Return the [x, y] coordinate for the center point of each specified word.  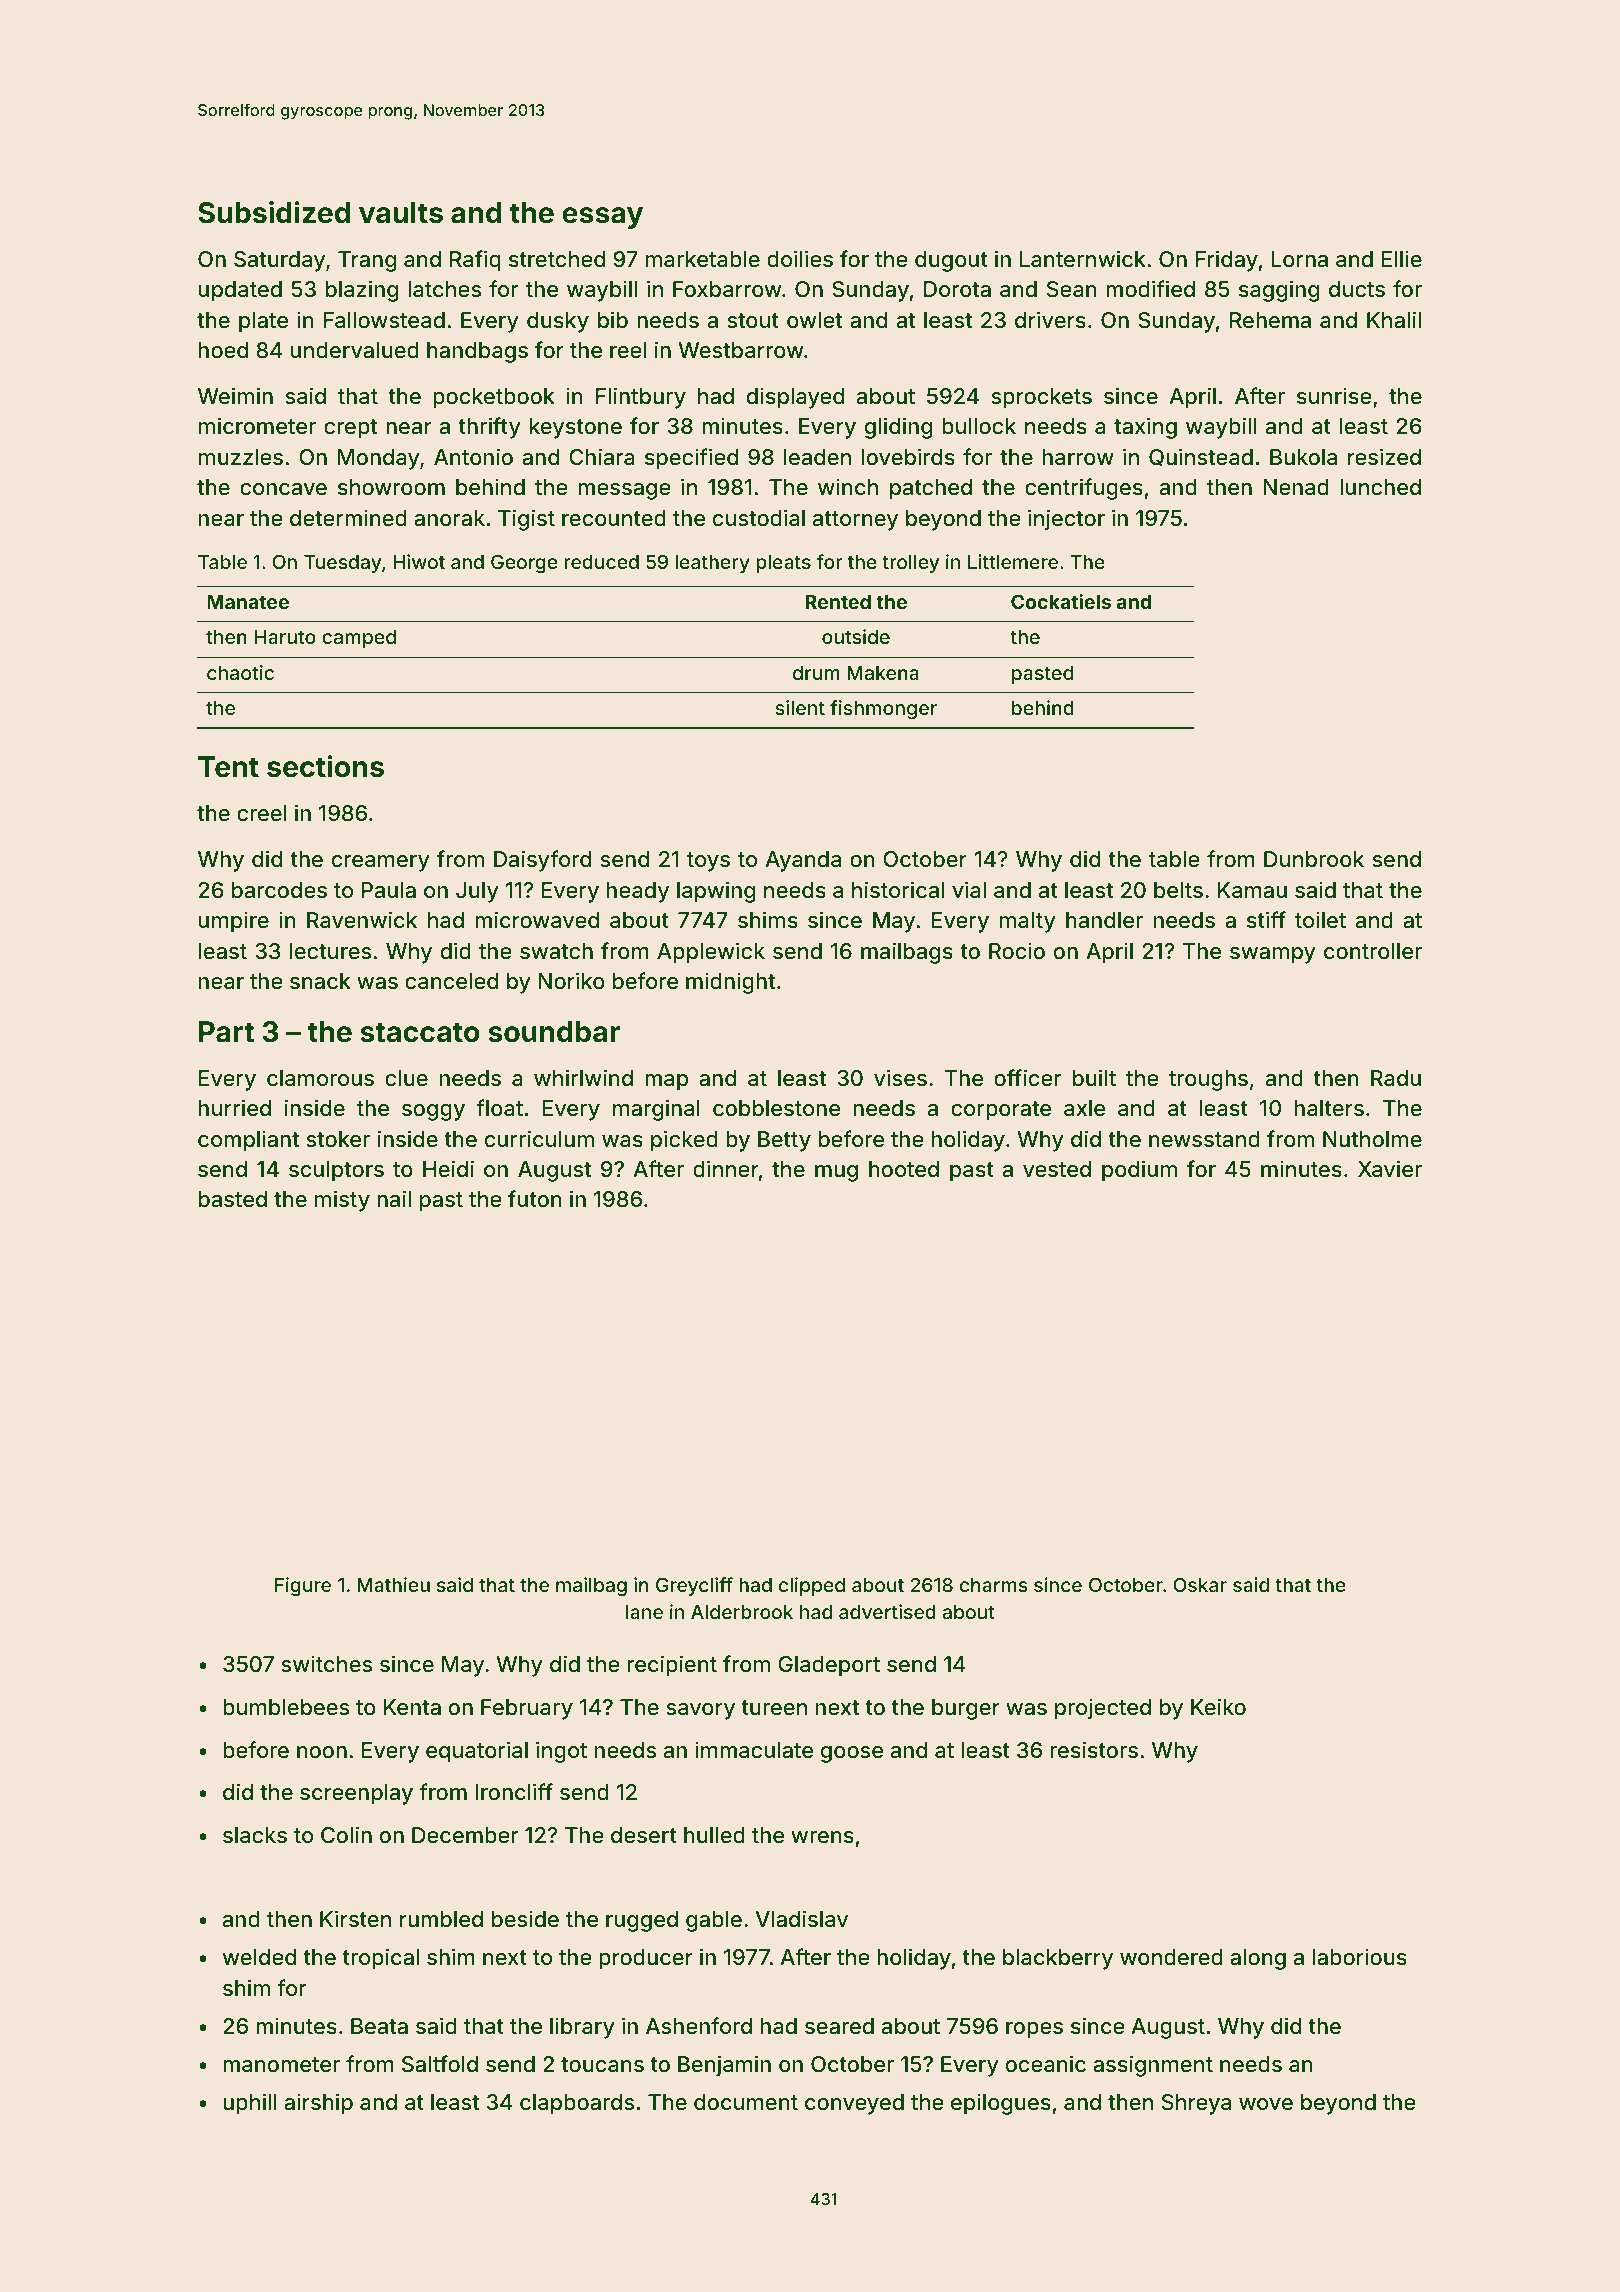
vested [1057, 1169]
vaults [401, 213]
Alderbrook [742, 1612]
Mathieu [393, 1584]
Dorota [957, 289]
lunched [1380, 487]
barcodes [279, 890]
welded [259, 1957]
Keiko [1218, 1706]
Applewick [711, 953]
